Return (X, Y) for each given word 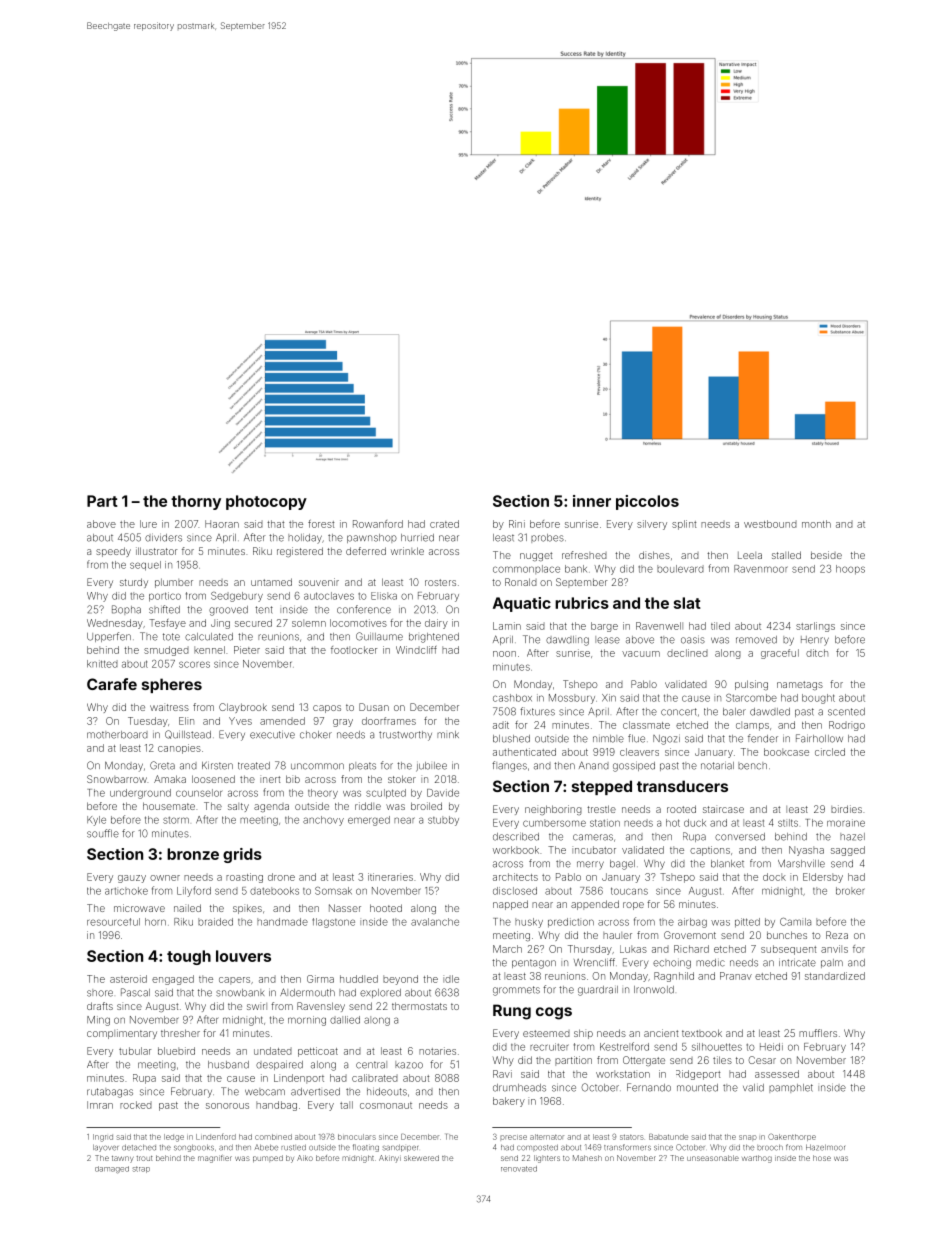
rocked (136, 1105)
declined (687, 653)
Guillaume (379, 636)
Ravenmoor (761, 569)
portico (165, 597)
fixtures (537, 711)
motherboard (117, 735)
